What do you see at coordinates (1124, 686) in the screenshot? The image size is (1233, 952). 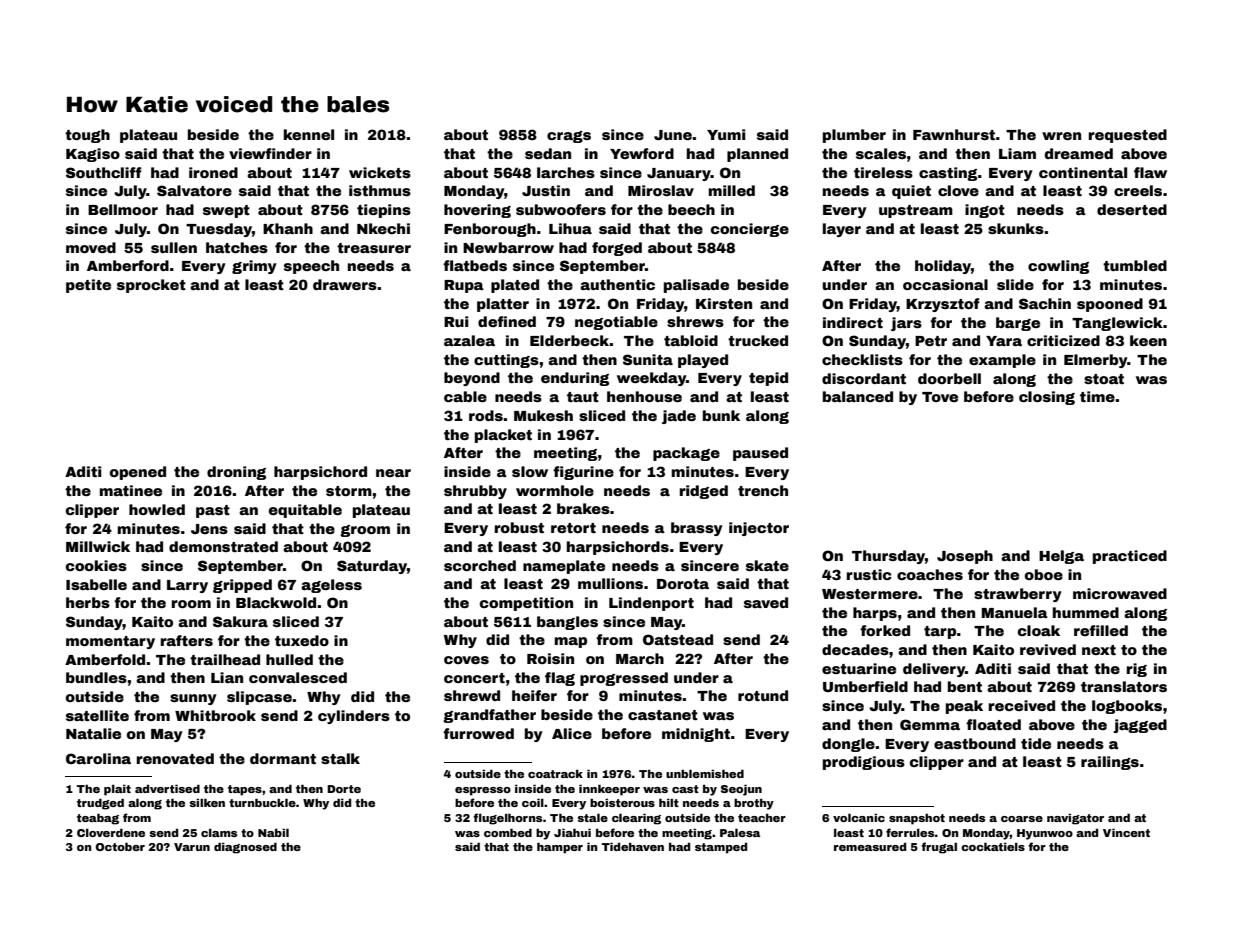 I see `translators` at bounding box center [1124, 686].
